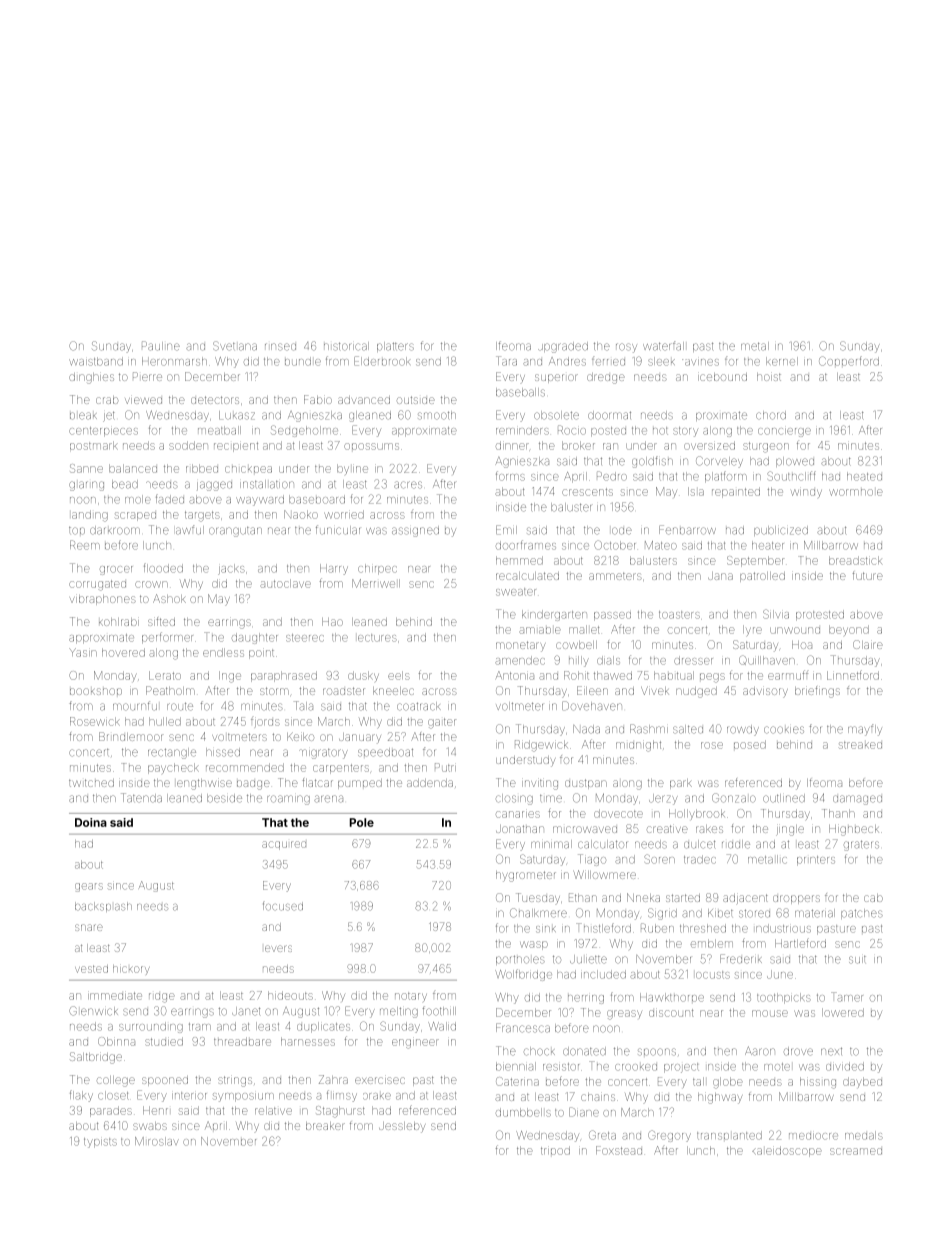 Image resolution: width=952 pixels, height=1233 pixels. What do you see at coordinates (592, 706) in the screenshot?
I see `Dovehaven` at bounding box center [592, 706].
